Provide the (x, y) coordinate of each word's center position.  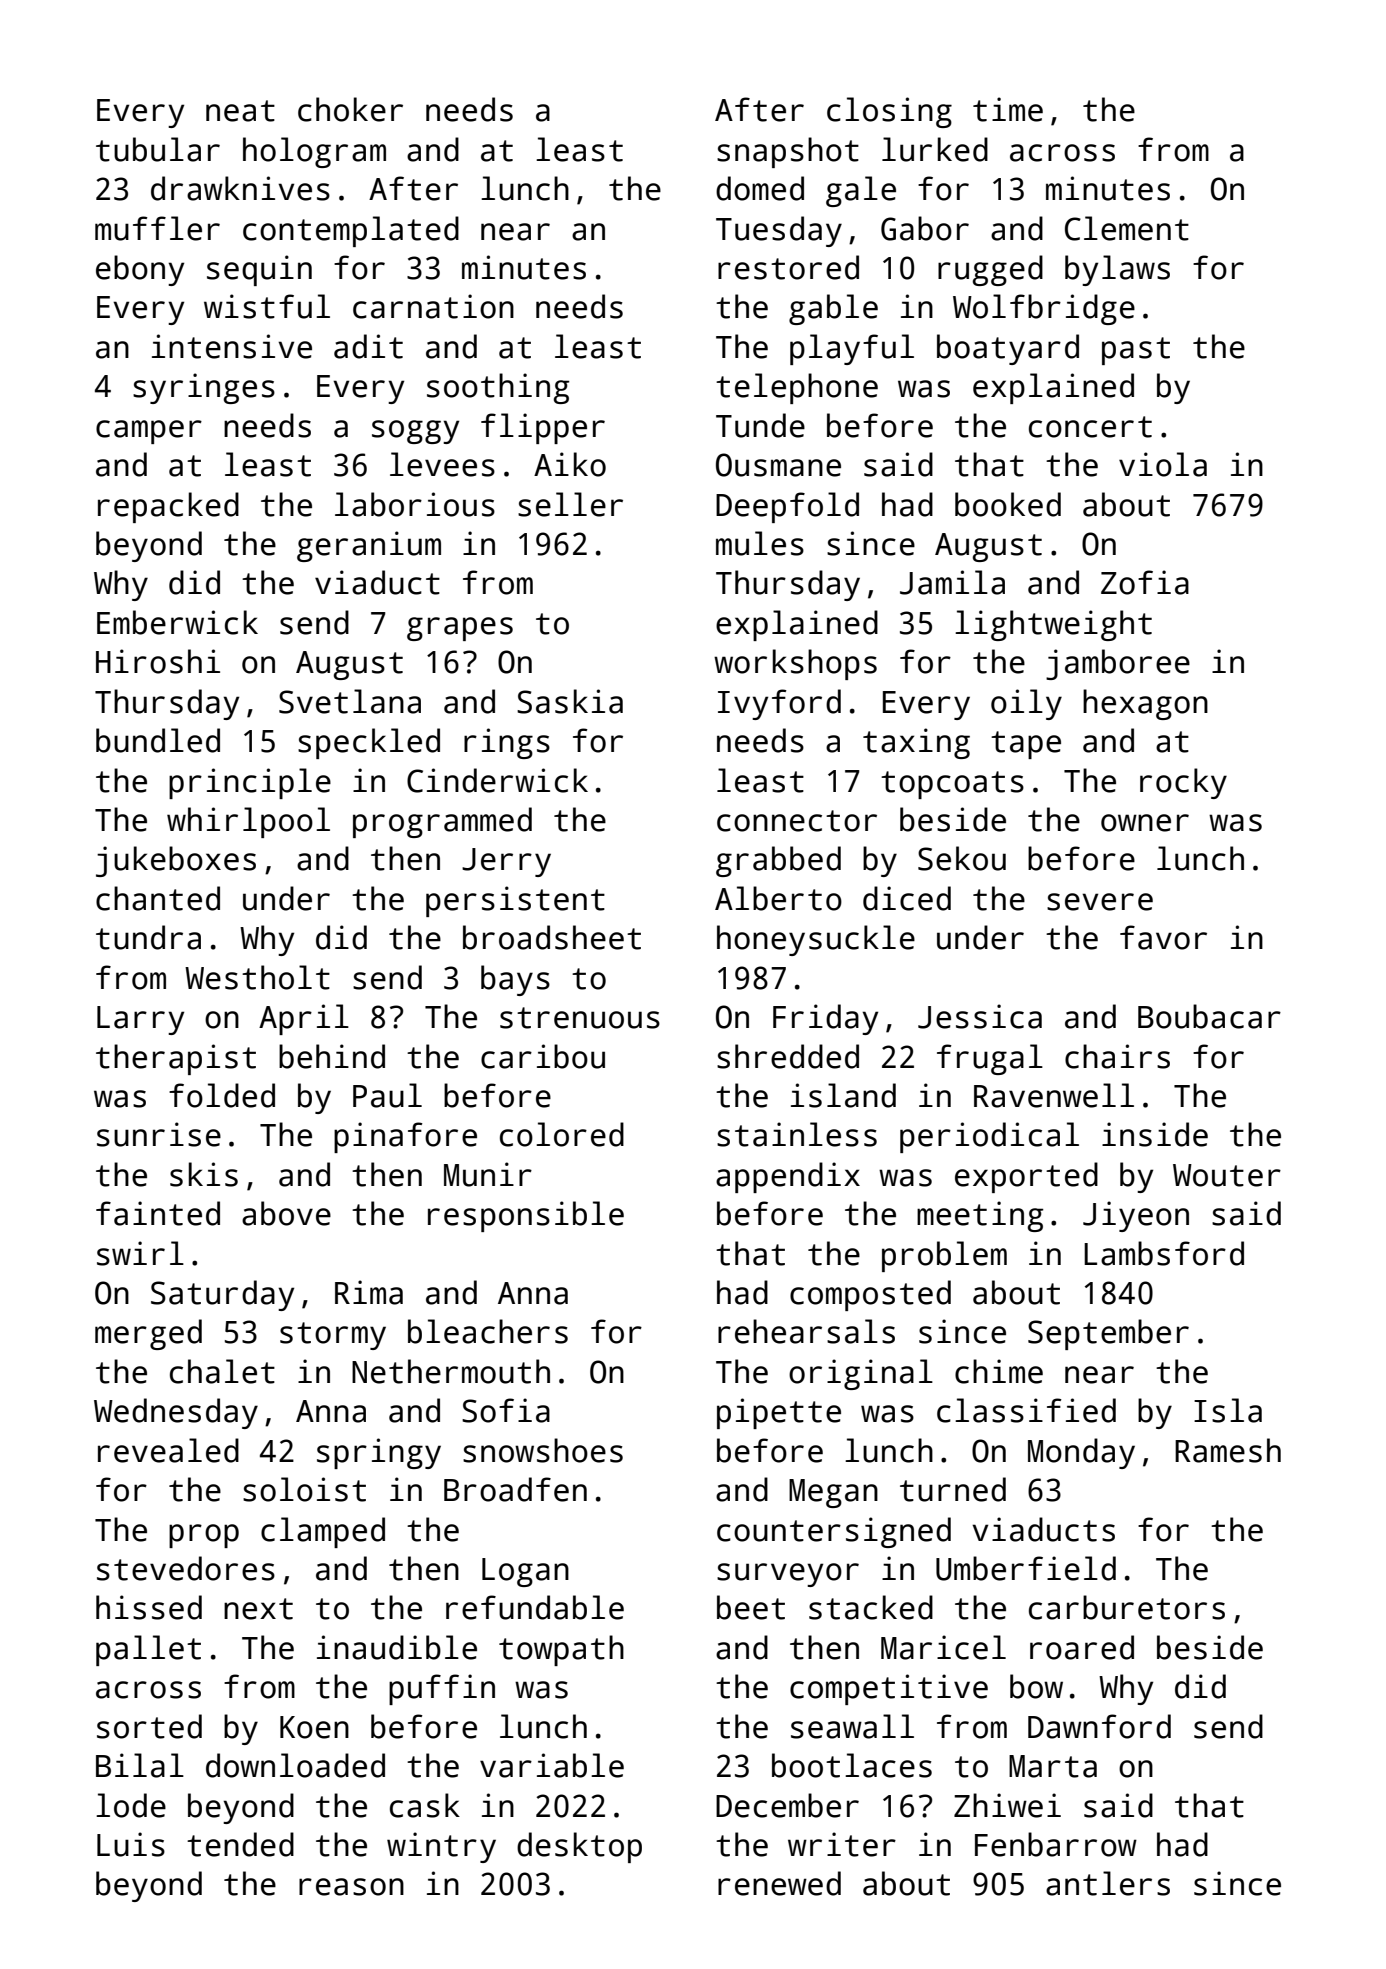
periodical (989, 1137)
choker (350, 109)
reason (351, 1887)
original (861, 1374)
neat (240, 111)
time (1008, 109)
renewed (779, 1883)
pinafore (405, 1137)
